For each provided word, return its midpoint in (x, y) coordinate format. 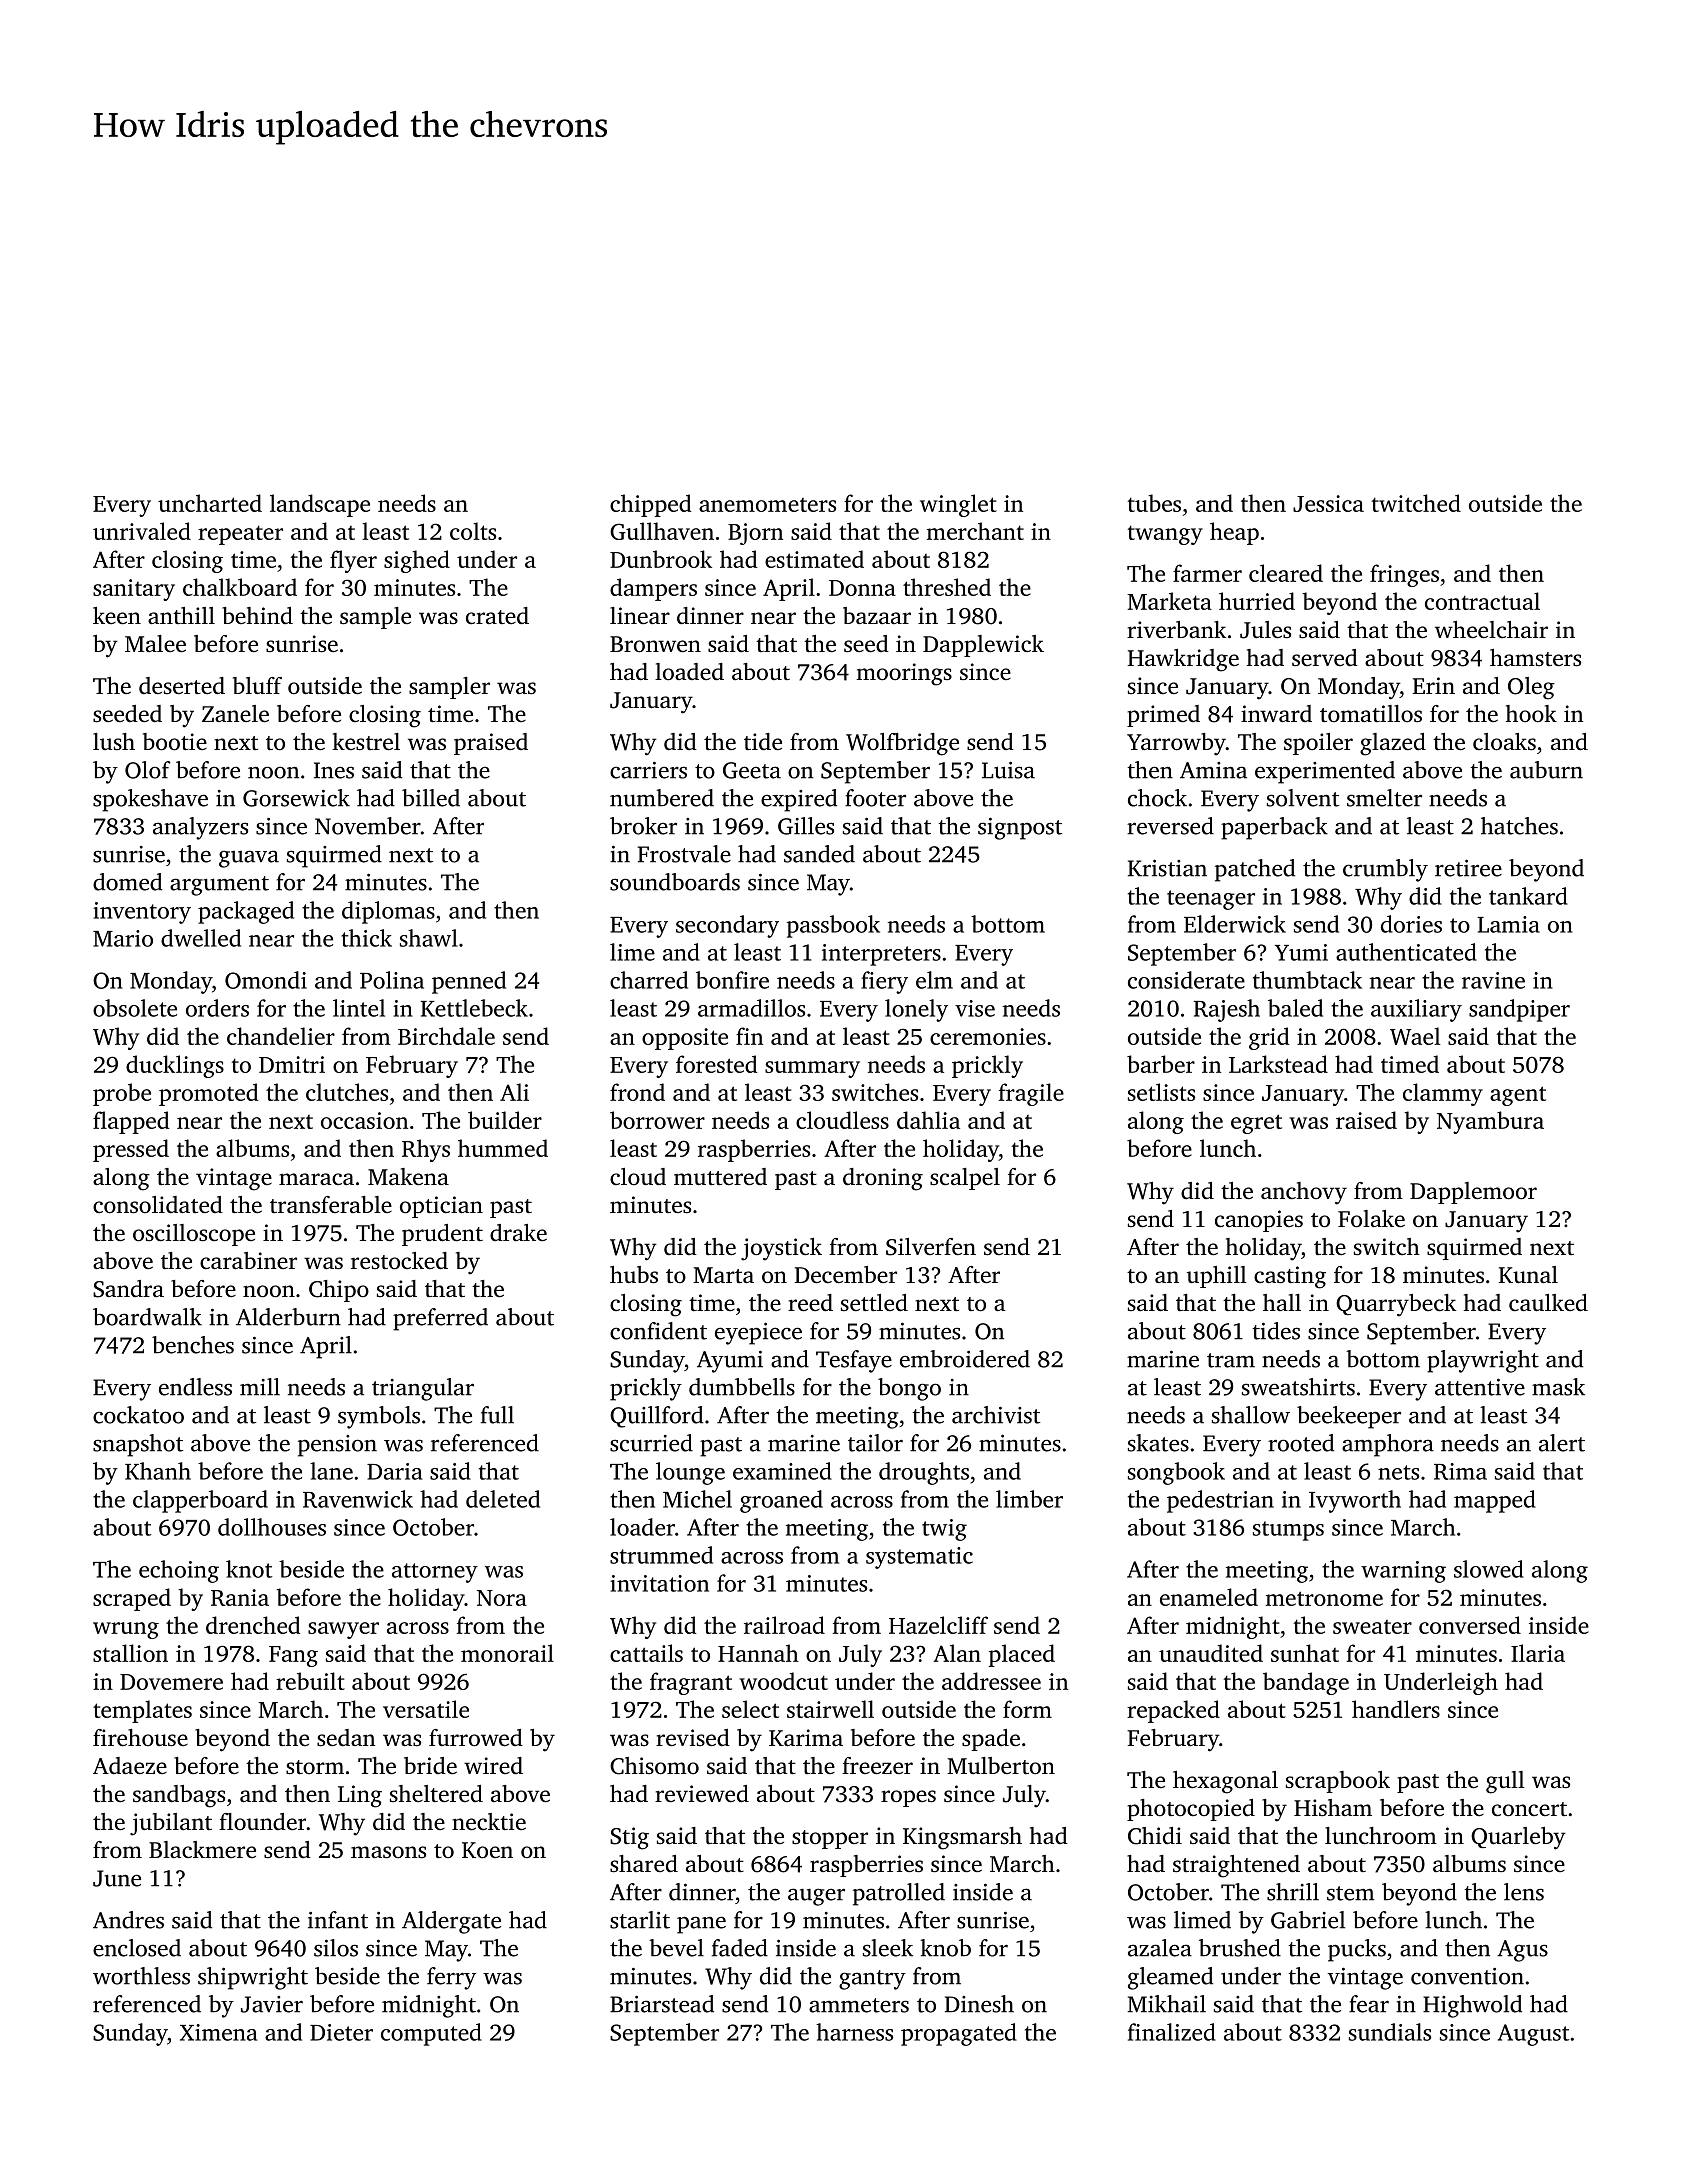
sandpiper (1519, 1010)
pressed (131, 1150)
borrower (657, 1120)
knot (249, 1569)
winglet (958, 505)
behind (257, 615)
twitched (1416, 503)
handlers (1396, 1709)
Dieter (341, 2032)
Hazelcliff (938, 1625)
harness (854, 2032)
